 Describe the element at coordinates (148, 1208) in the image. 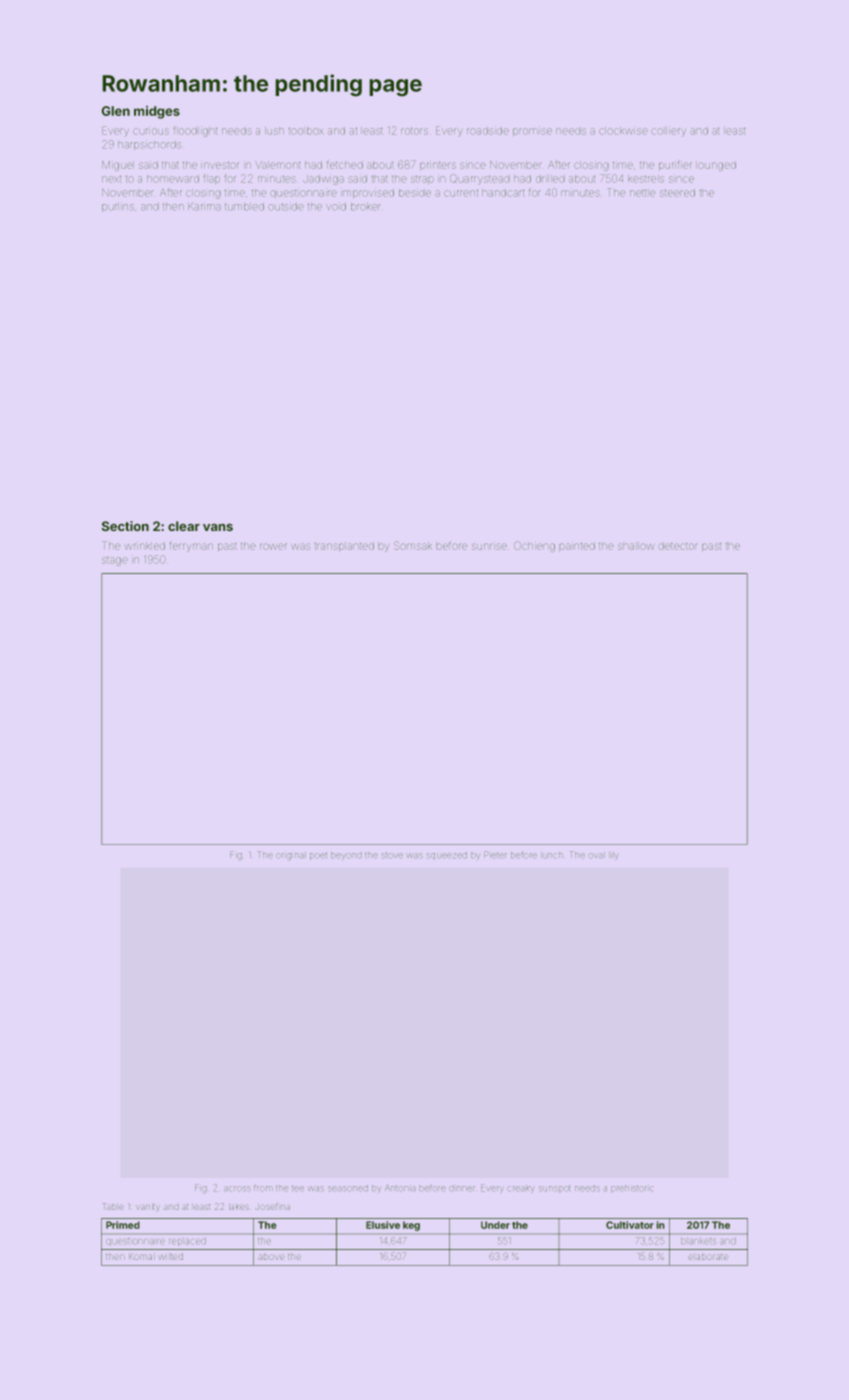

I see `vanity` at that location.
